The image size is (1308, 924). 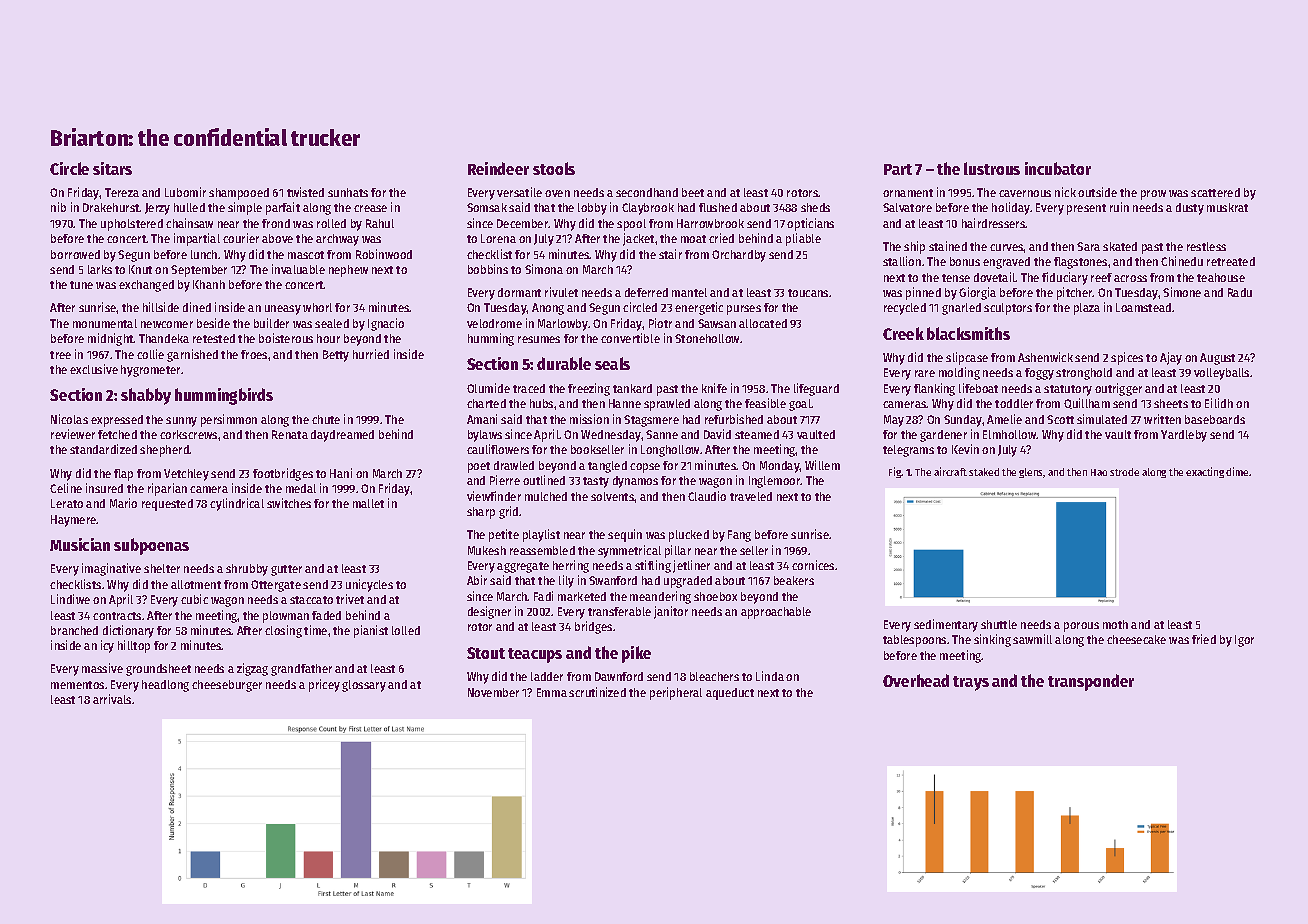 What do you see at coordinates (186, 475) in the document?
I see `Vetchley` at bounding box center [186, 475].
